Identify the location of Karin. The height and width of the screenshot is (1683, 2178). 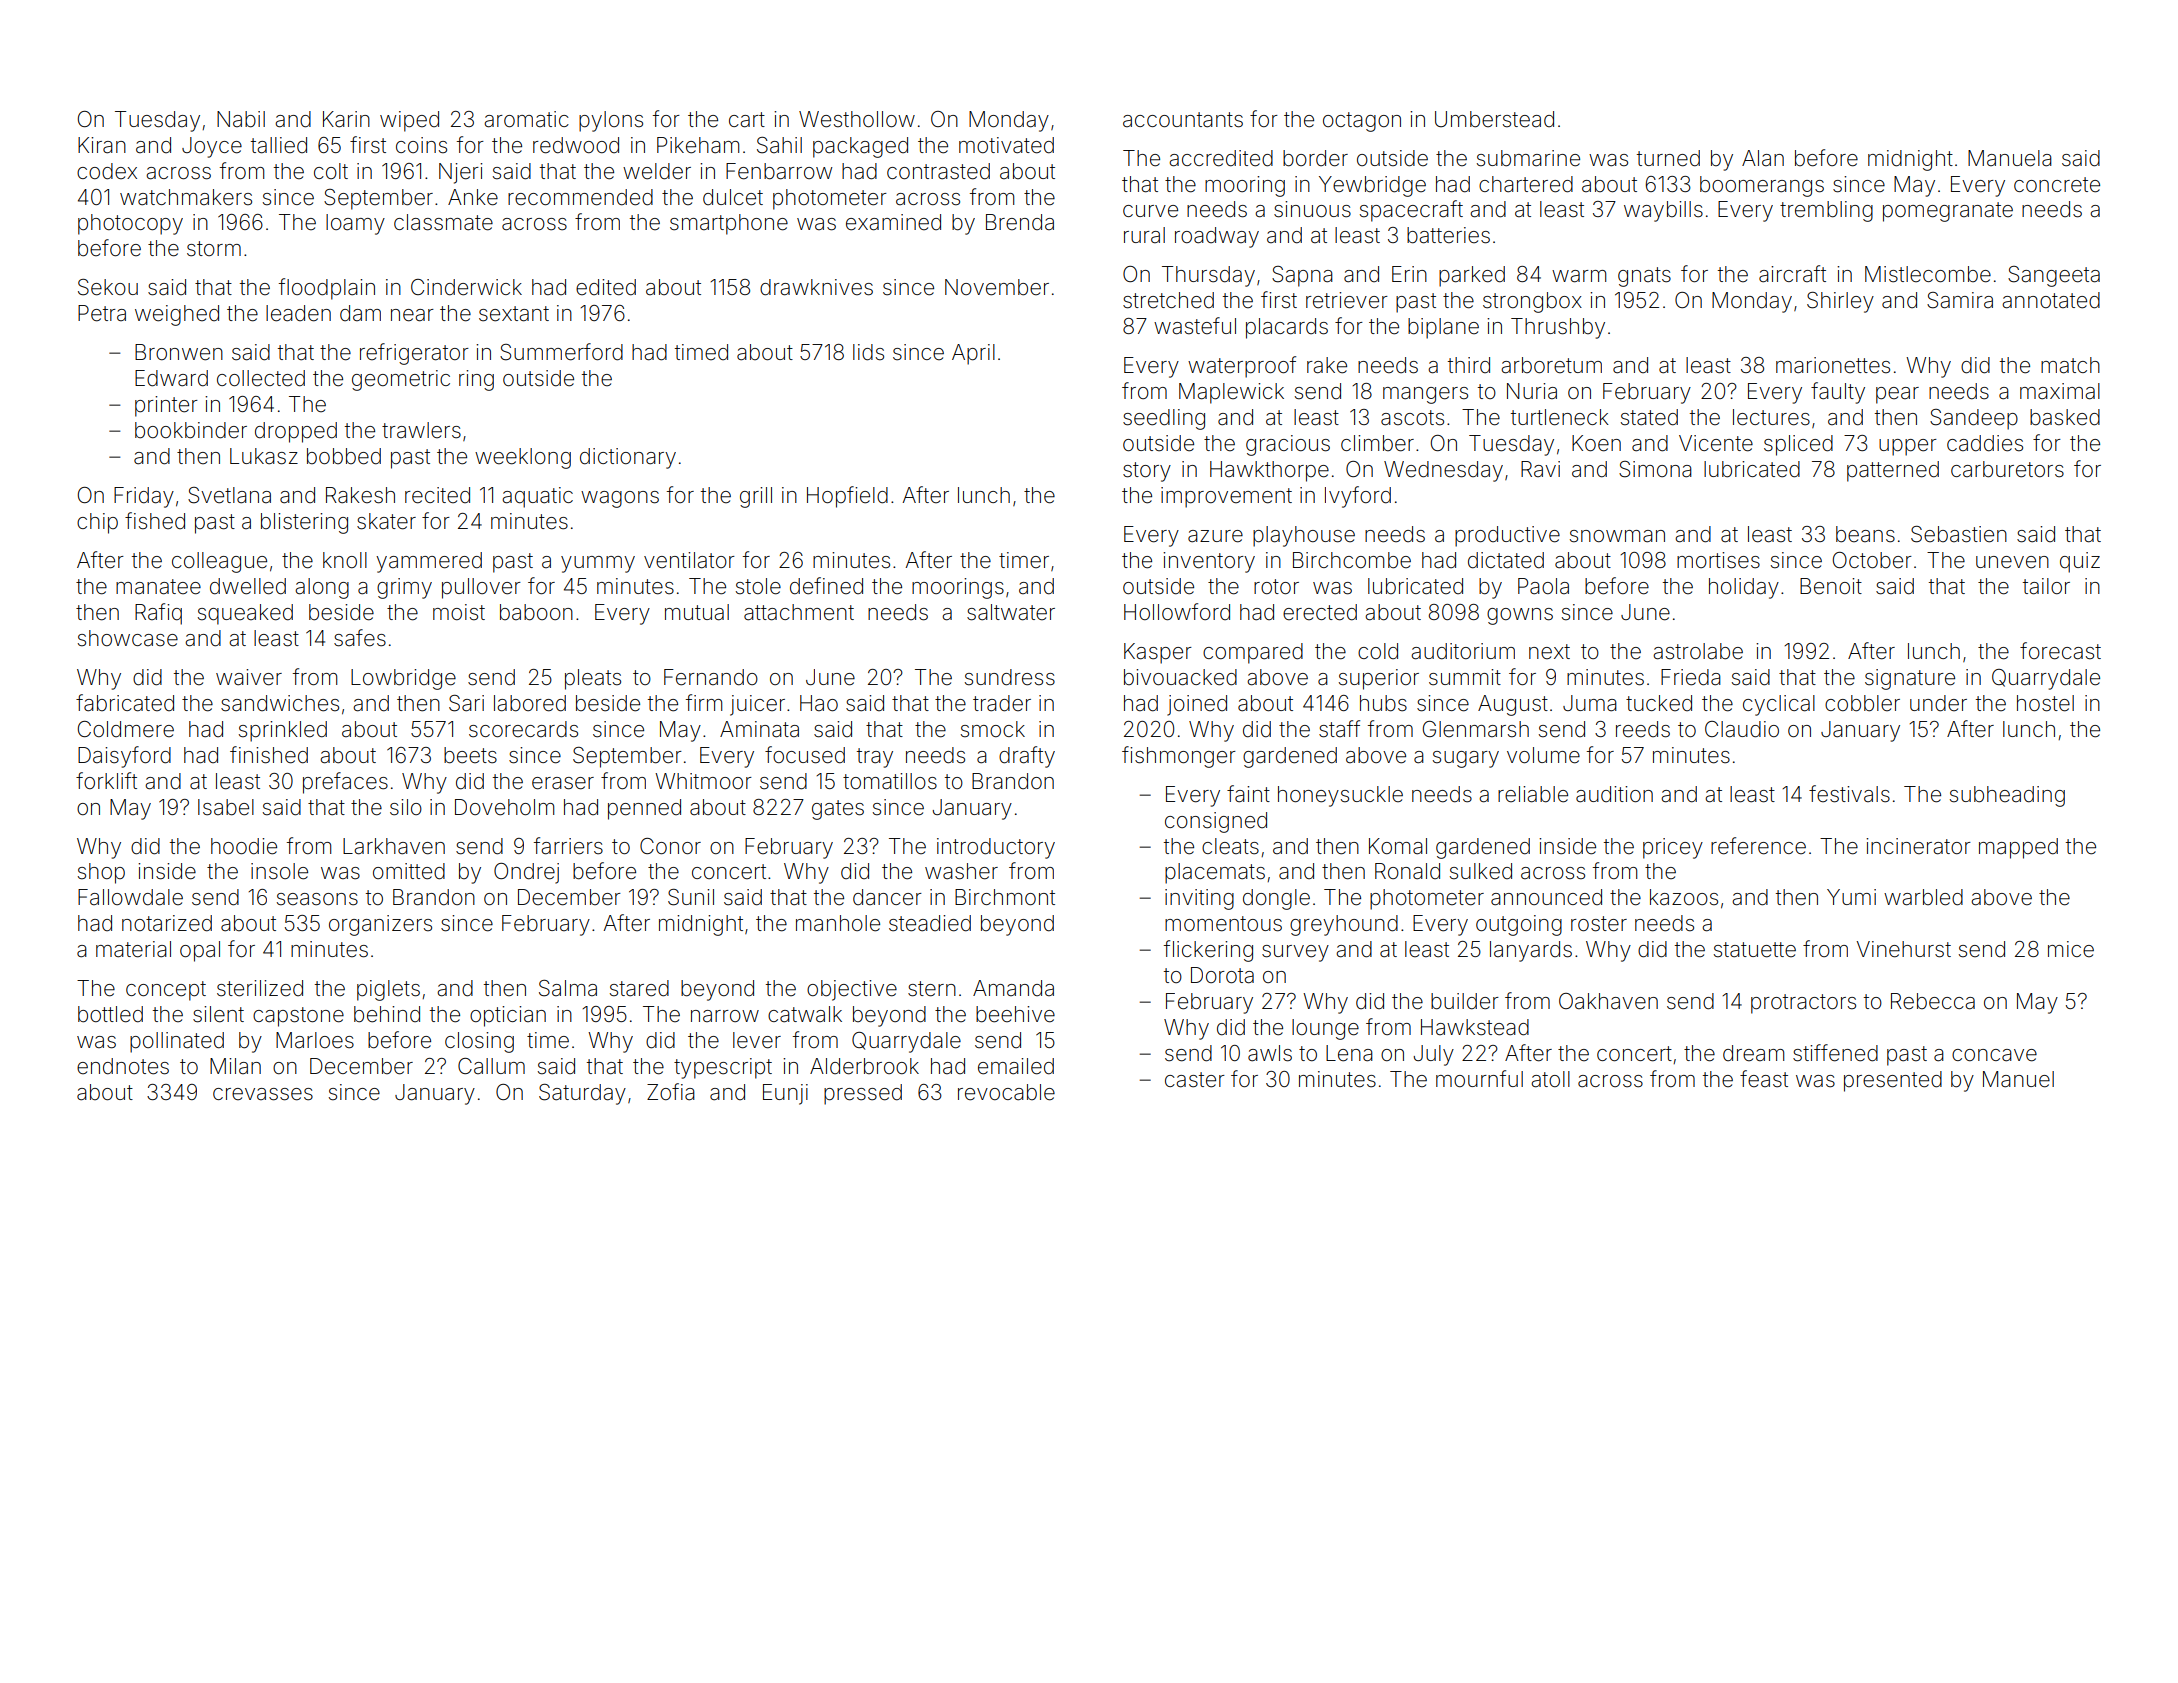
(346, 119).
